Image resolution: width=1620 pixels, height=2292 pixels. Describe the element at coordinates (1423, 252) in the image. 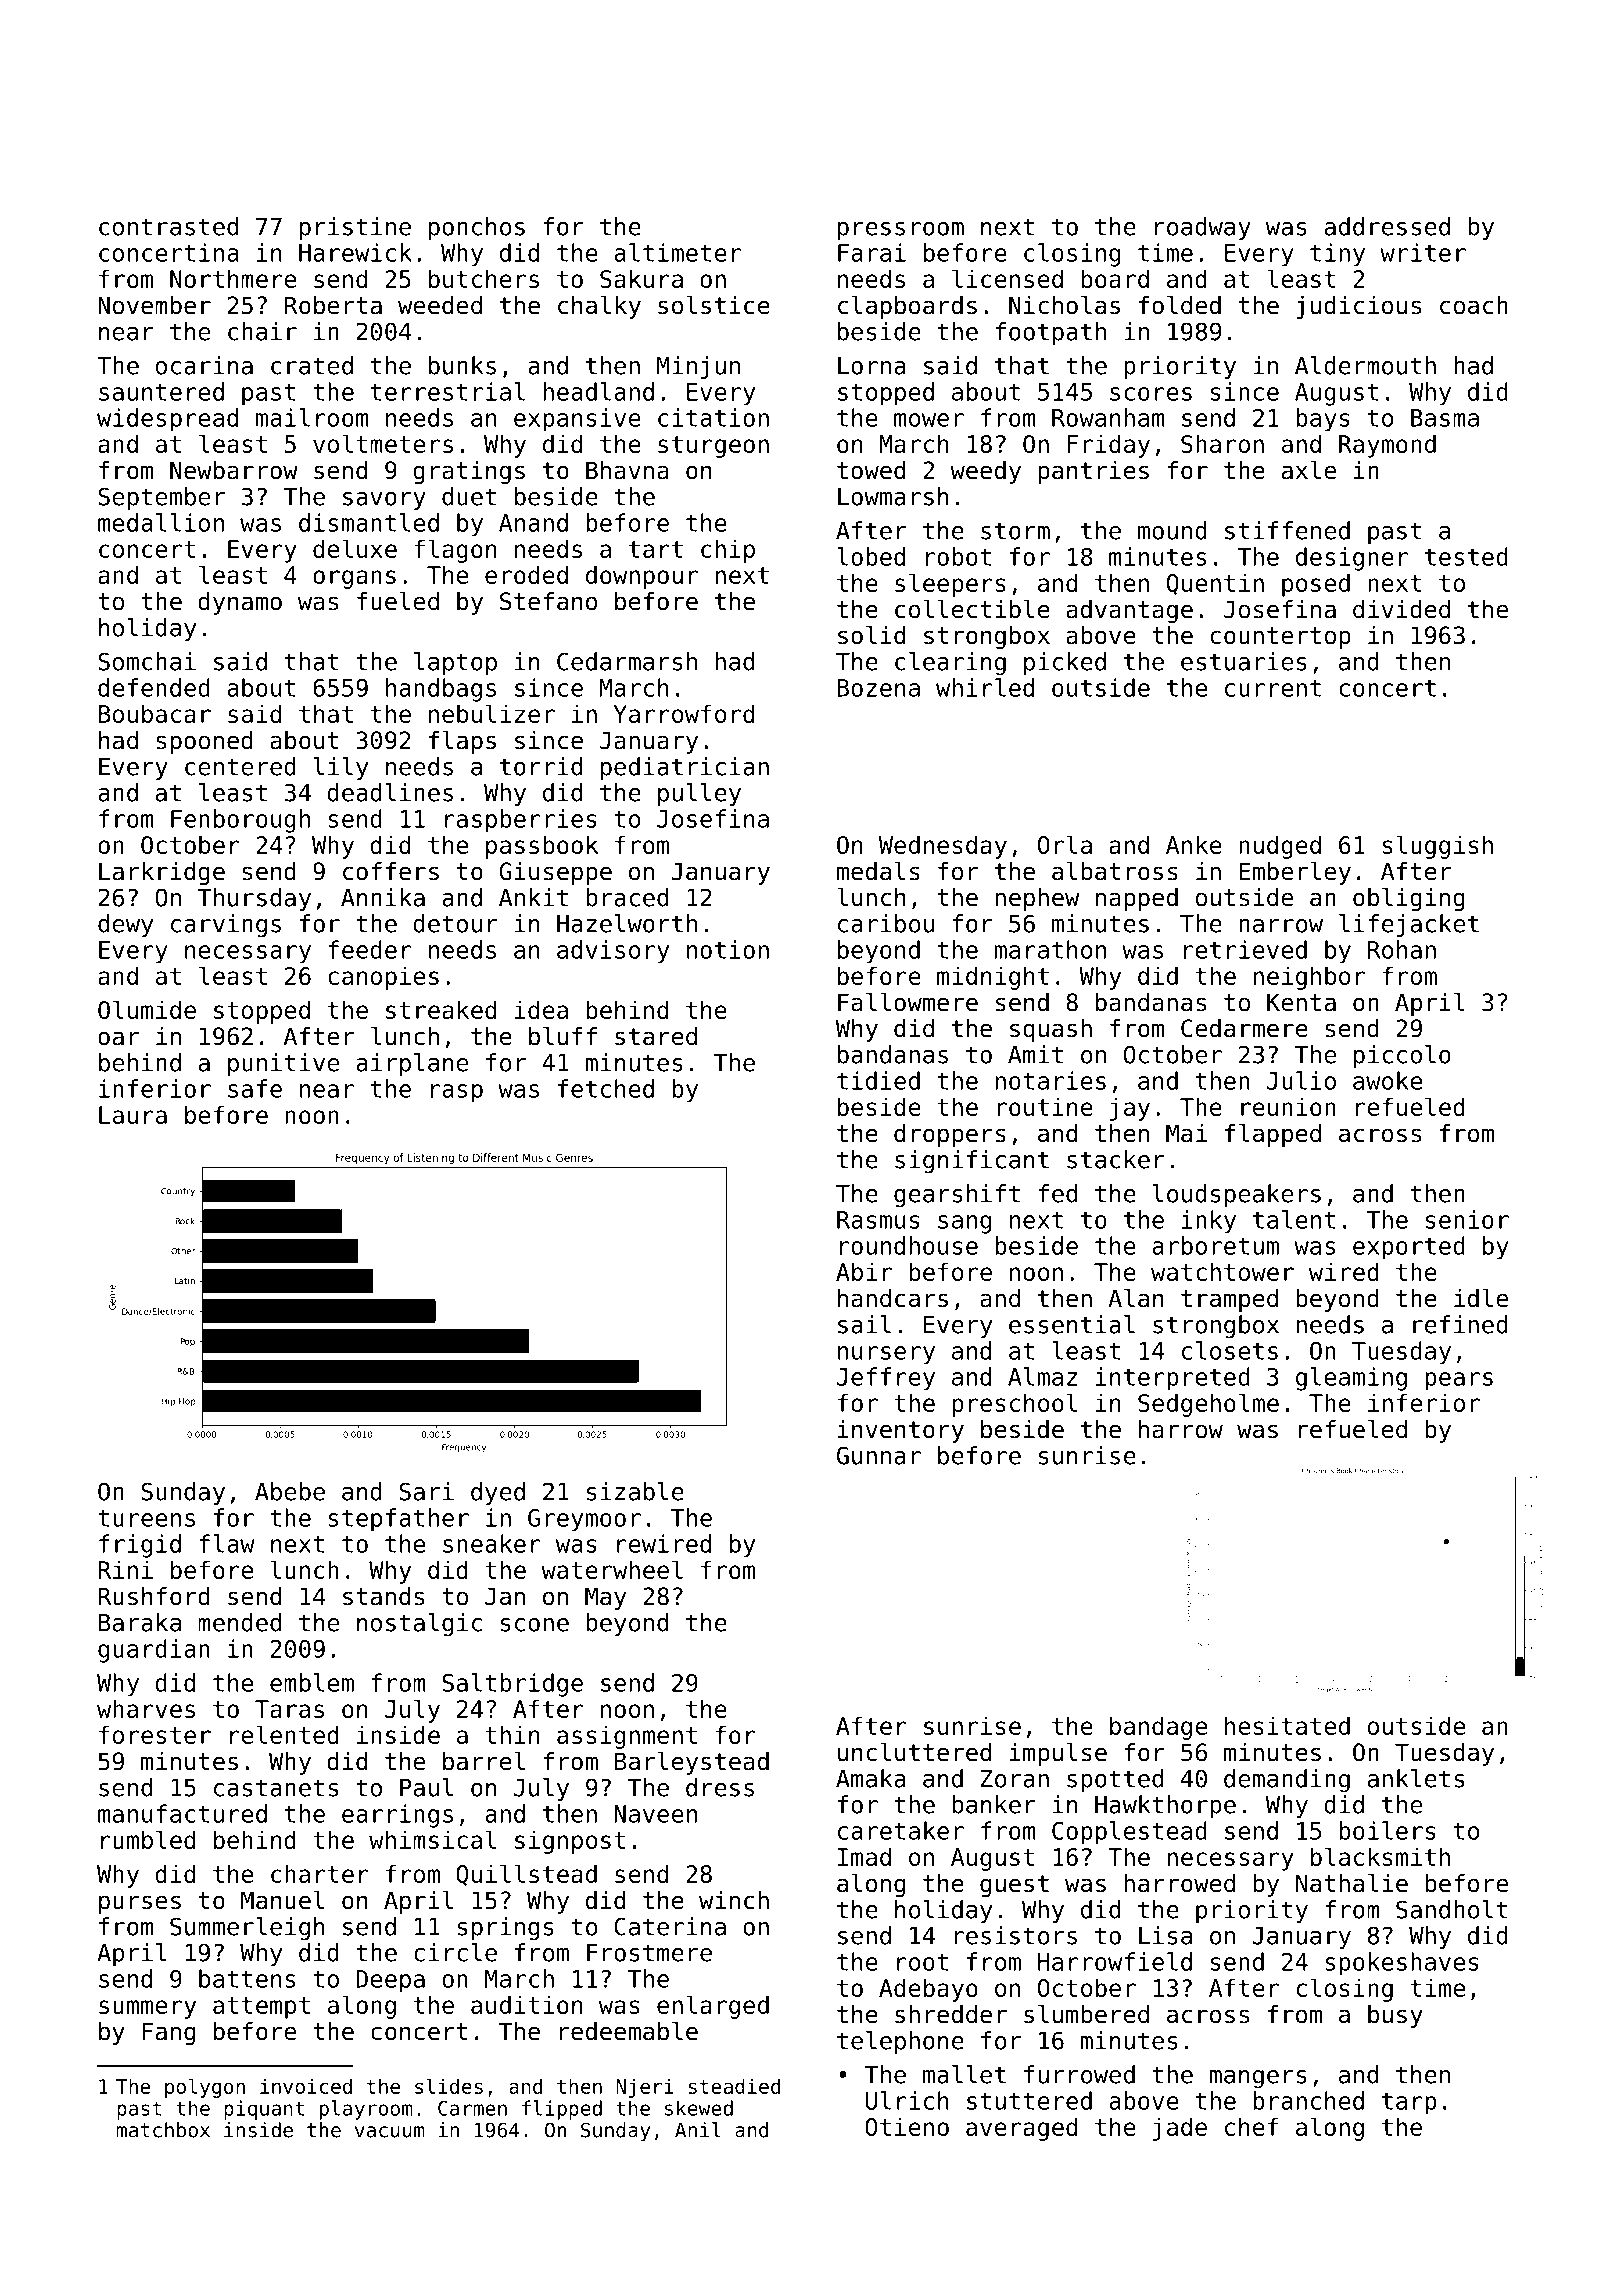

I see `writer` at that location.
